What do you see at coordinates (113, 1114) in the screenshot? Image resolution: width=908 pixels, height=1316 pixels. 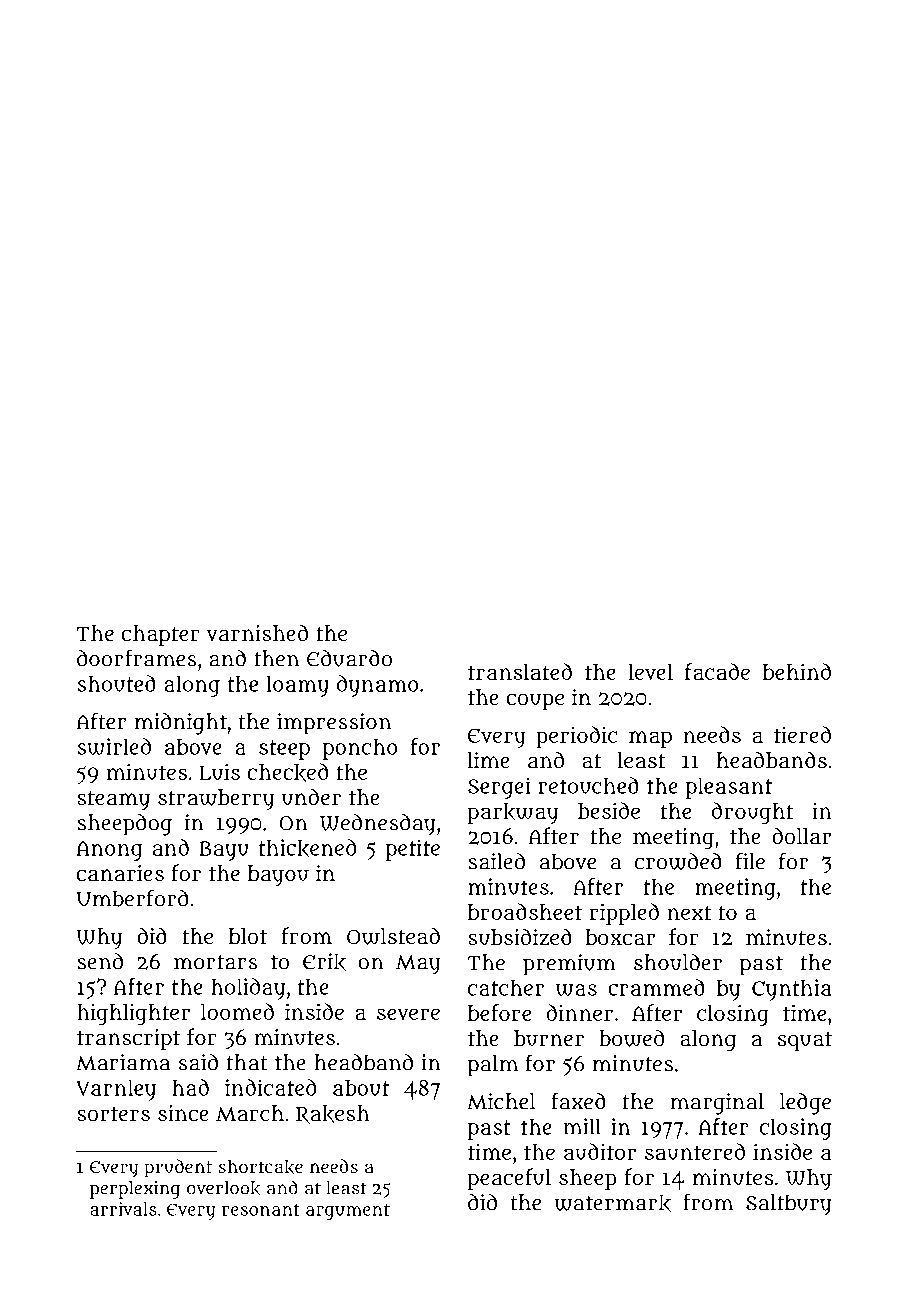 I see `sorters` at bounding box center [113, 1114].
